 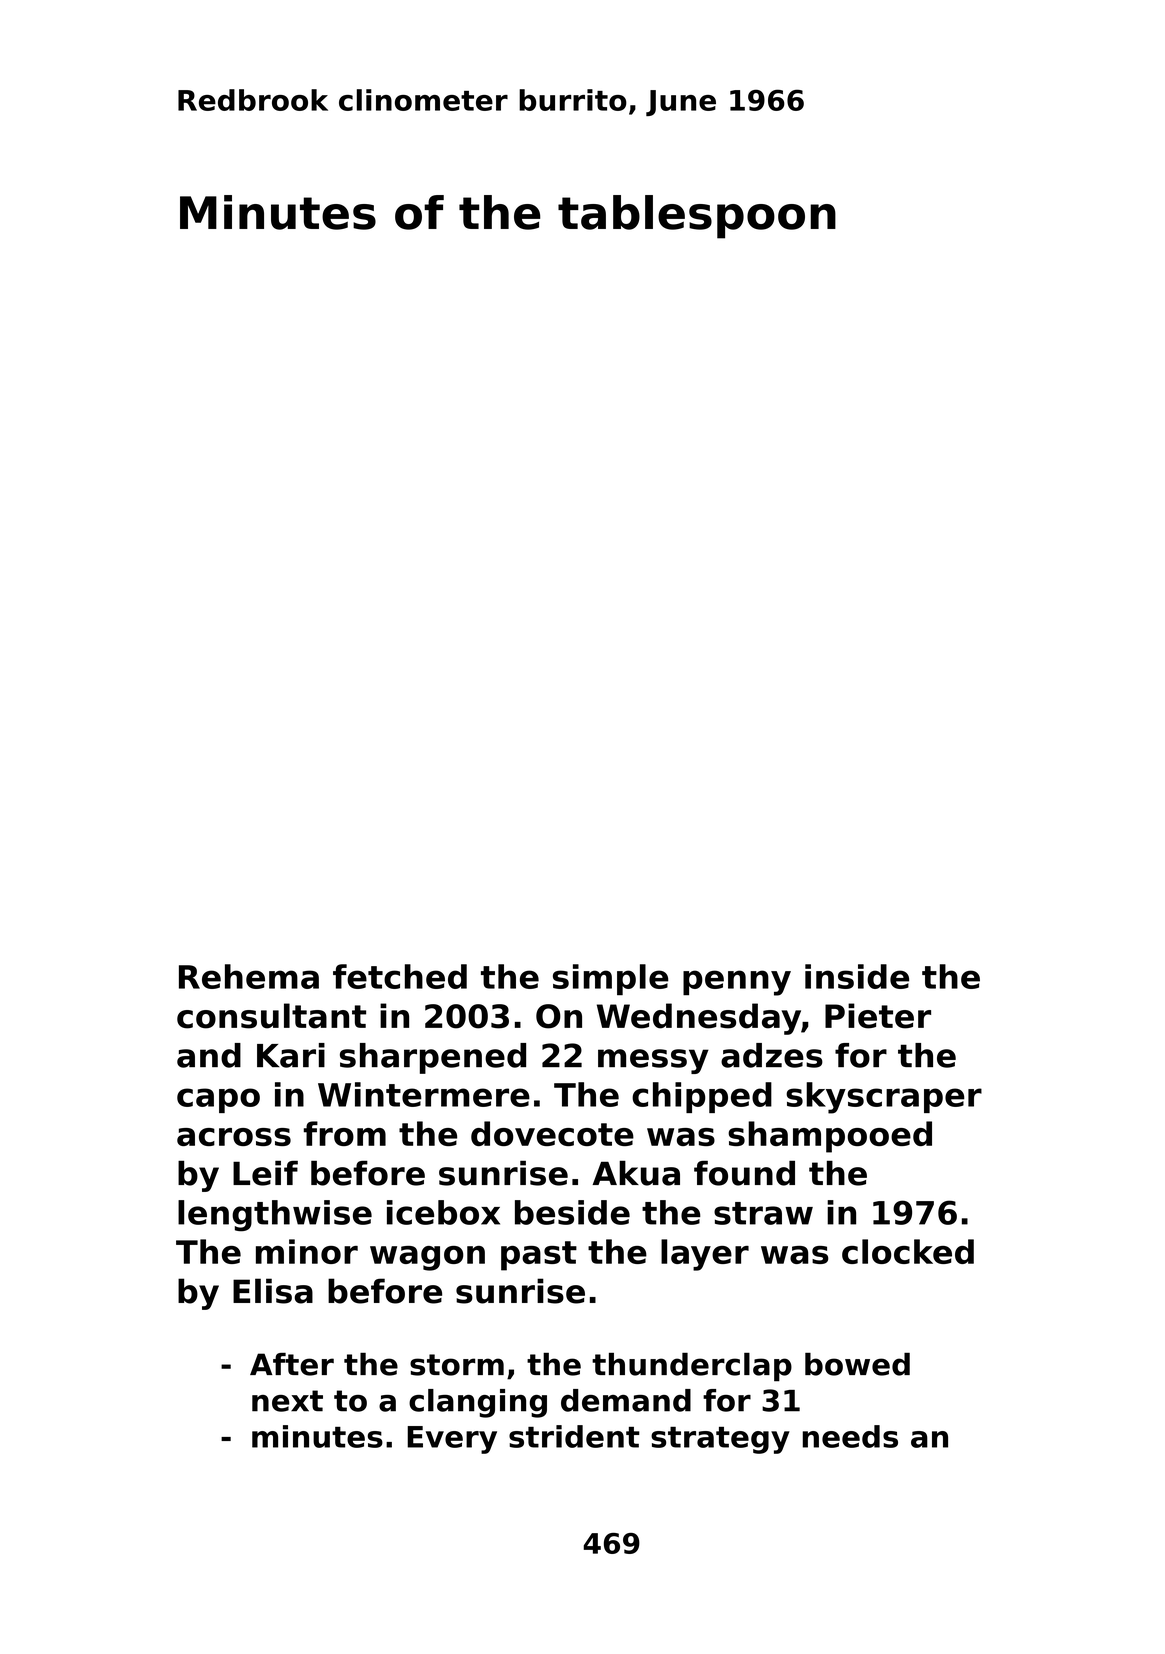 What do you see at coordinates (884, 1098) in the screenshot?
I see `skyscraper` at bounding box center [884, 1098].
